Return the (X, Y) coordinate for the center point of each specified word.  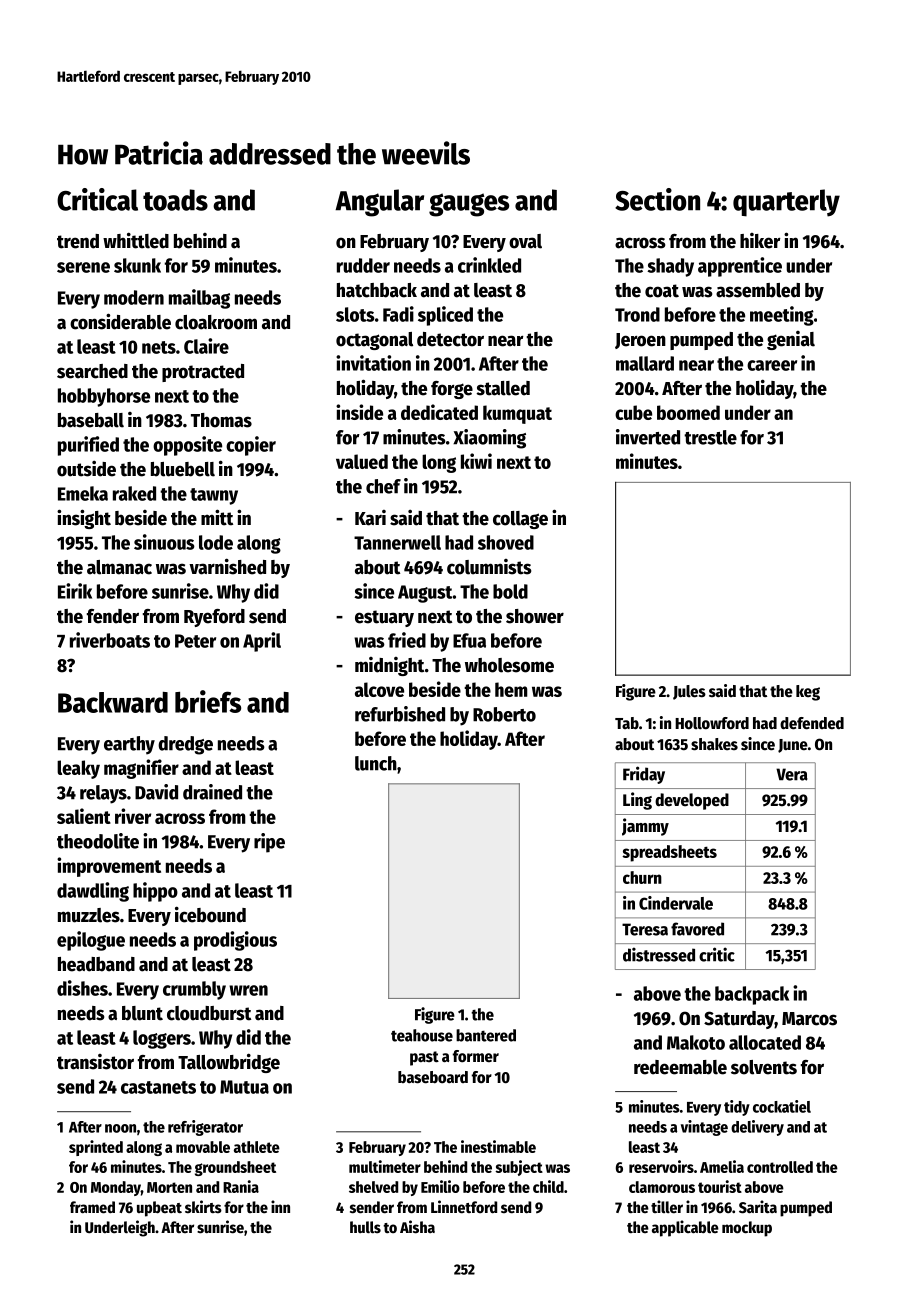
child (548, 1186)
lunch (376, 763)
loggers (162, 1039)
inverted (648, 437)
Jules (689, 692)
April (262, 642)
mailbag (199, 299)
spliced (445, 316)
